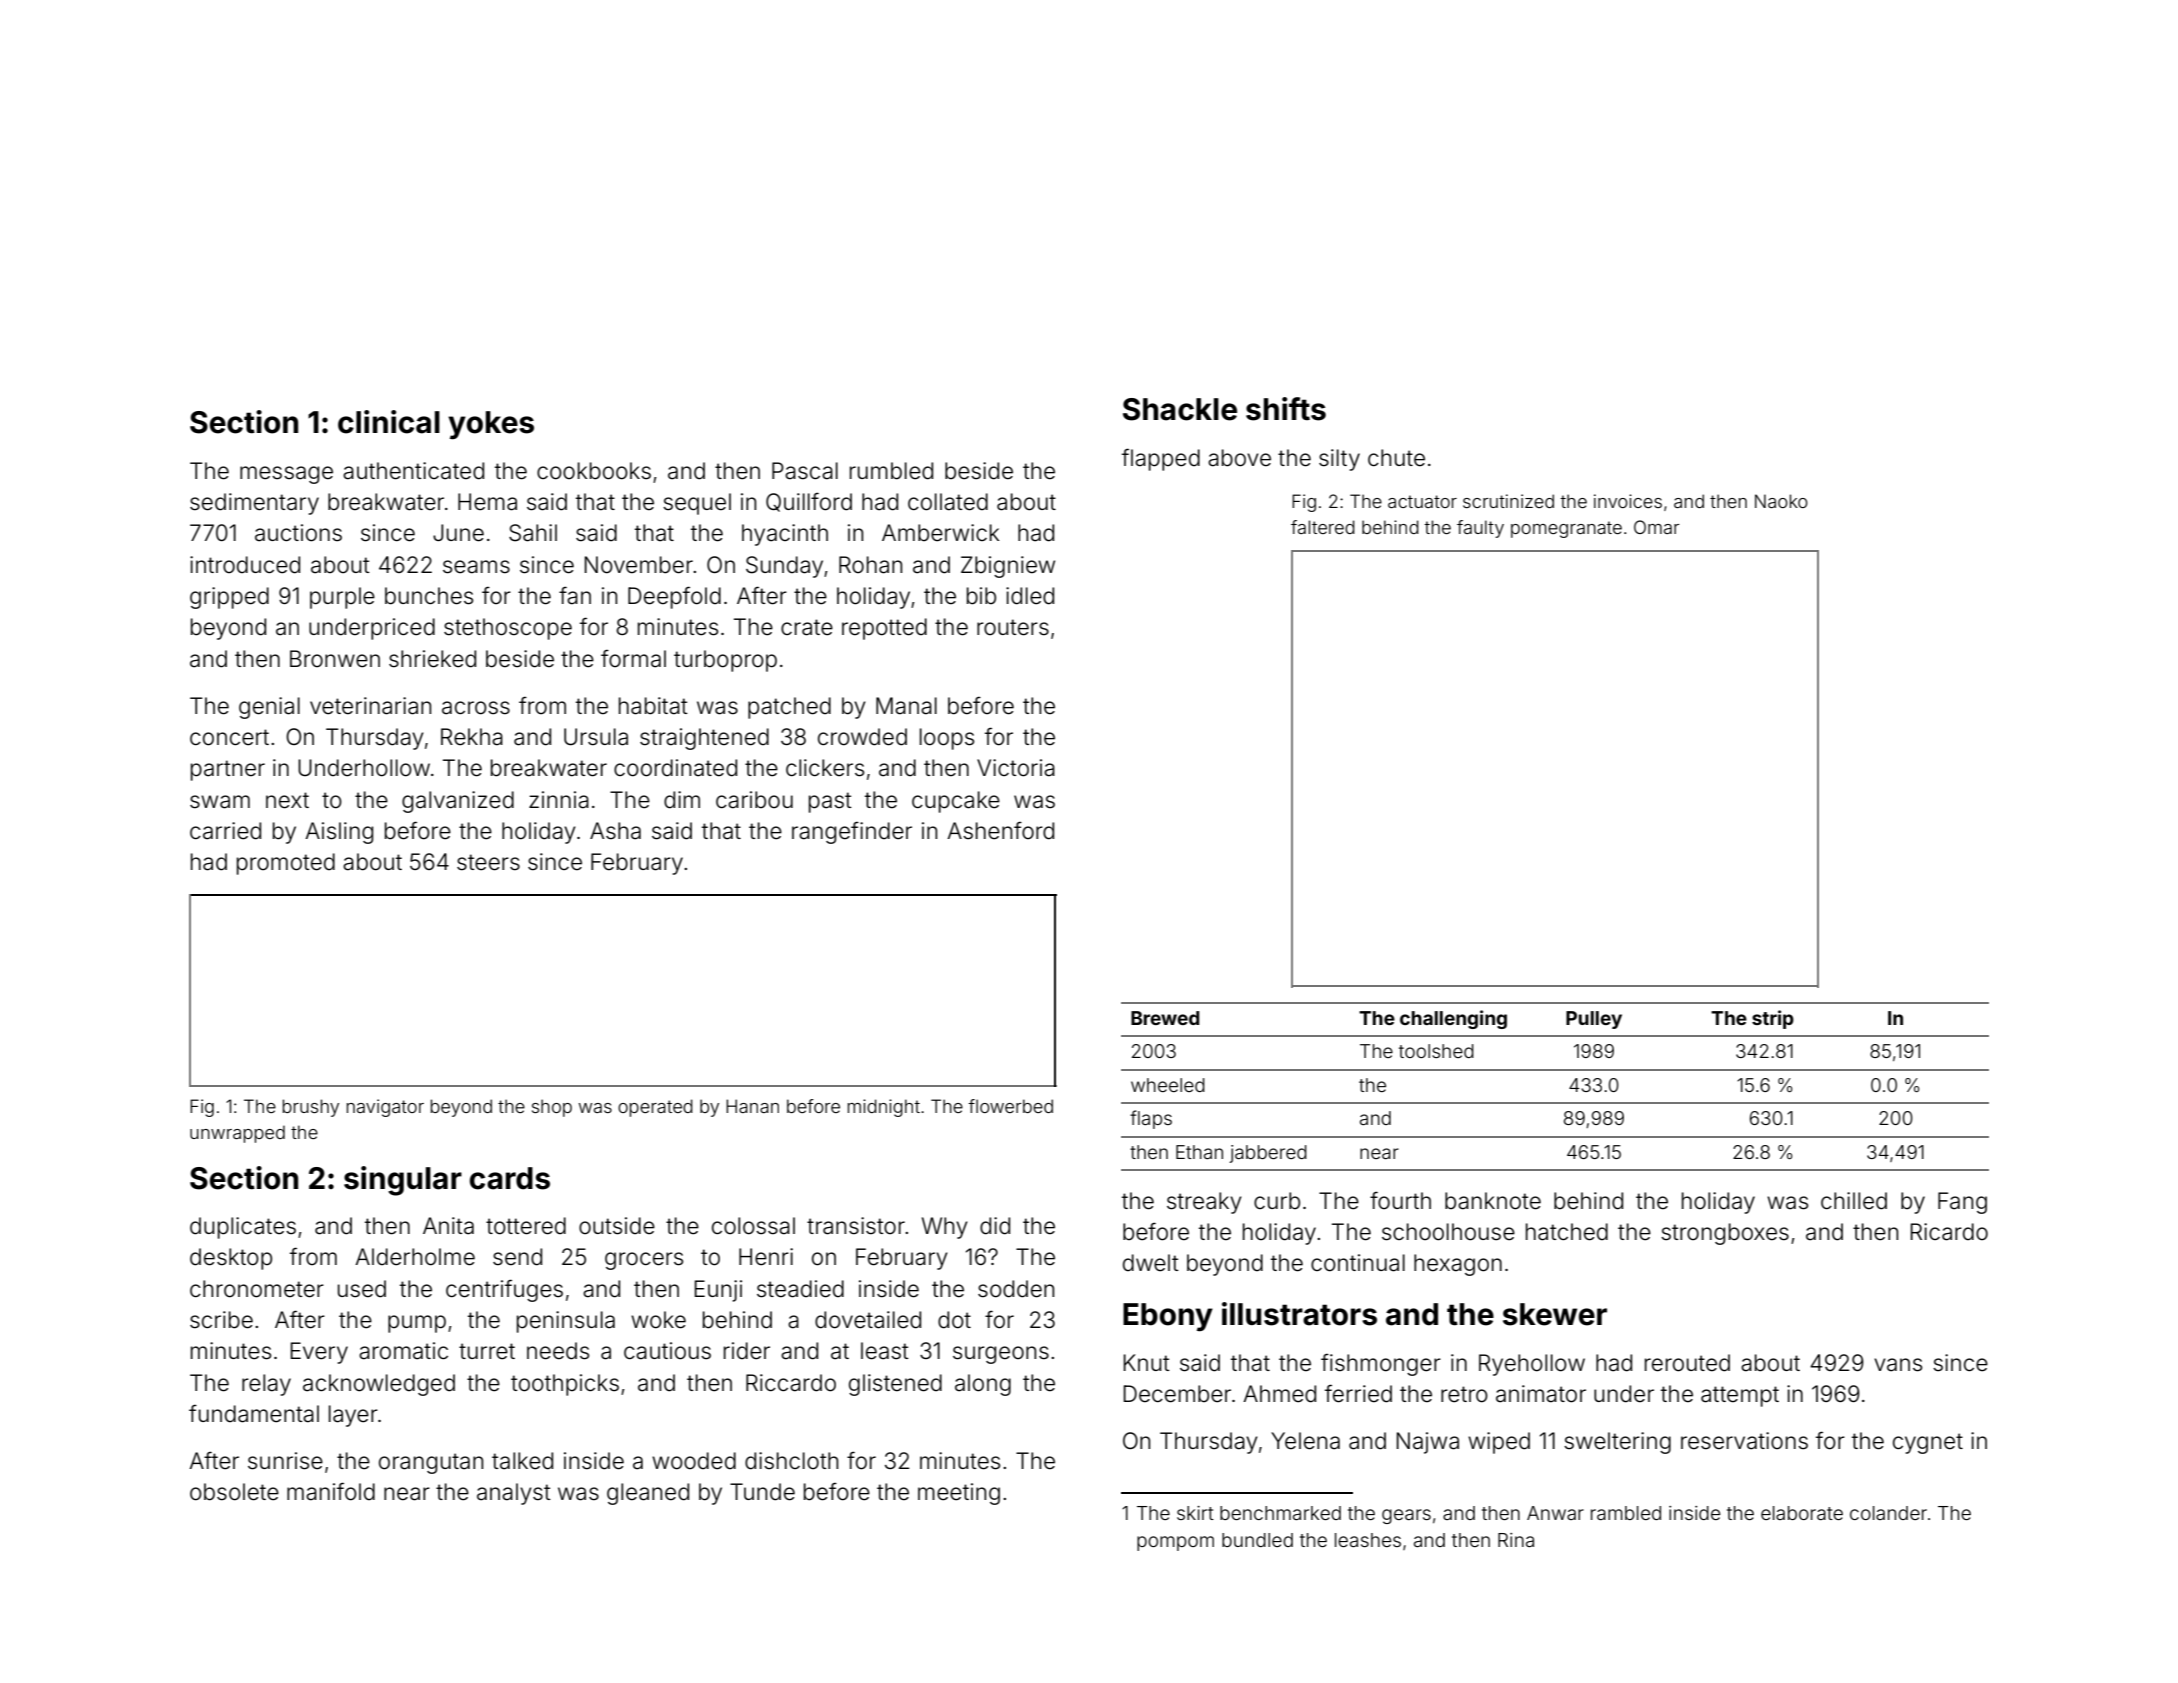 The width and height of the document is (2178, 1683). What do you see at coordinates (286, 864) in the document?
I see `promoted` at bounding box center [286, 864].
